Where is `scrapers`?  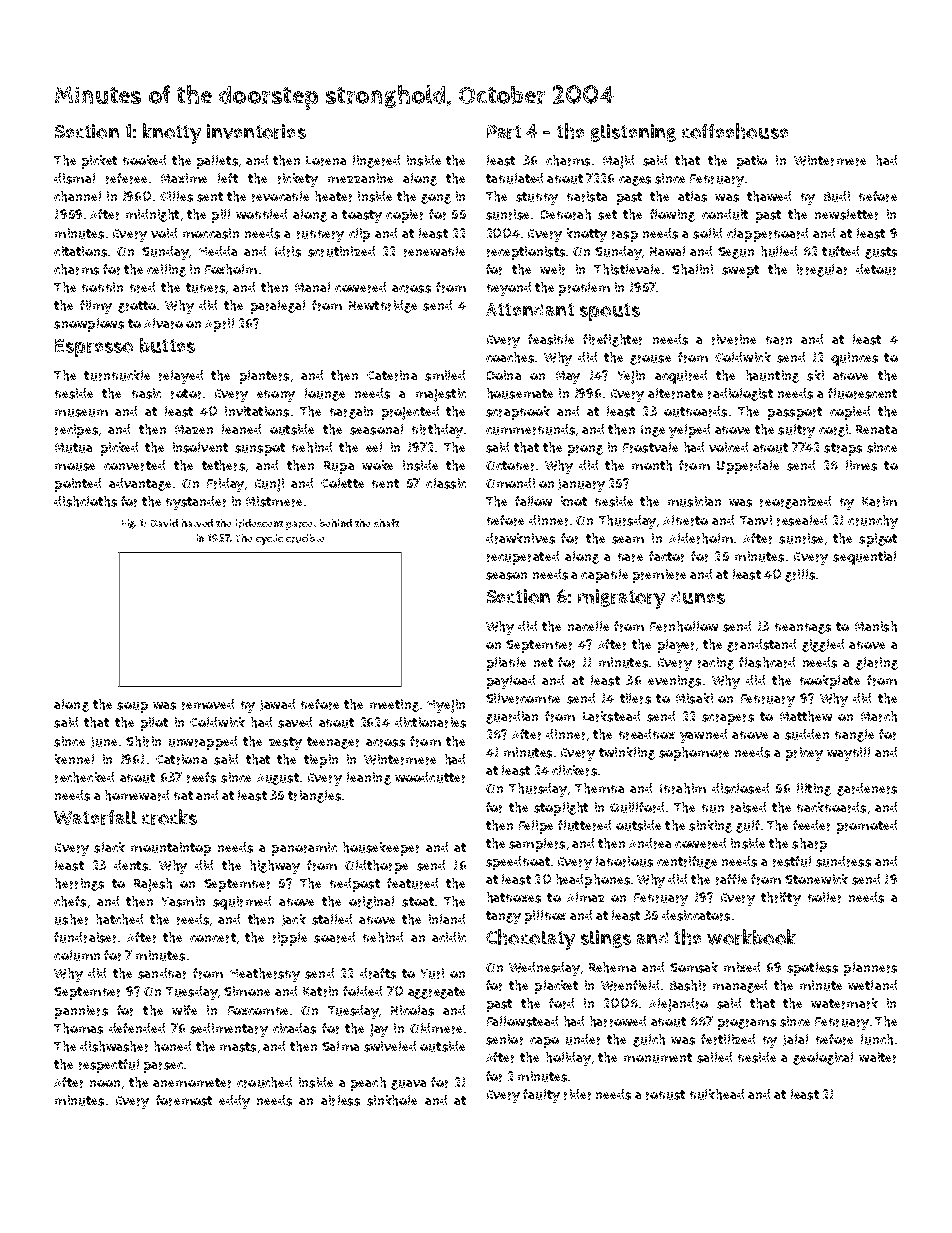
scrapers is located at coordinates (728, 719).
